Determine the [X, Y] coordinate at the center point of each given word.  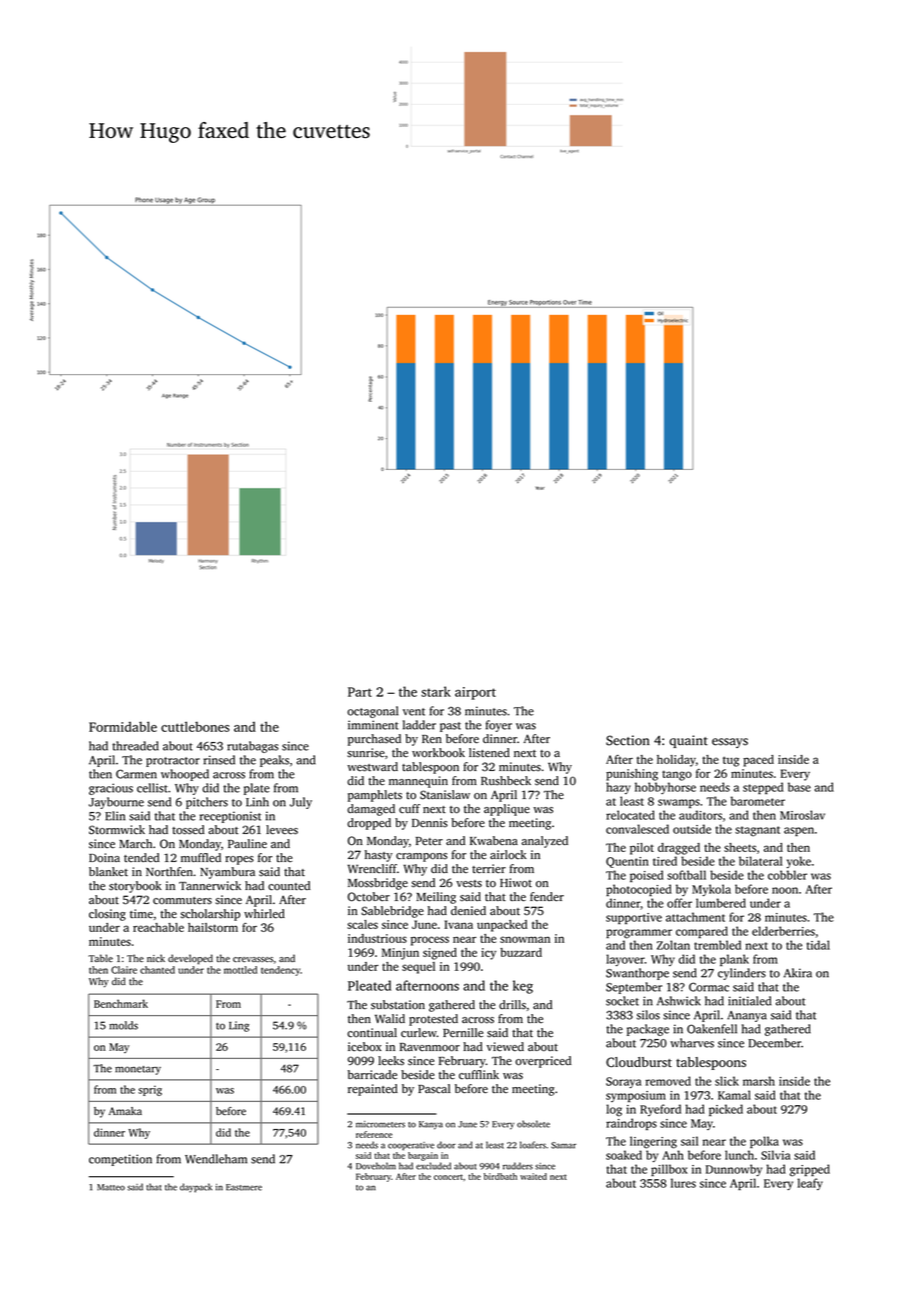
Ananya [747, 1016]
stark [436, 691]
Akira [798, 973]
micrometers [380, 1124]
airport [475, 693]
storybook [135, 887]
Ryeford [660, 1110]
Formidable [123, 726]
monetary [138, 1070]
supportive [634, 918]
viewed [505, 1047]
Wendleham [216, 1159]
